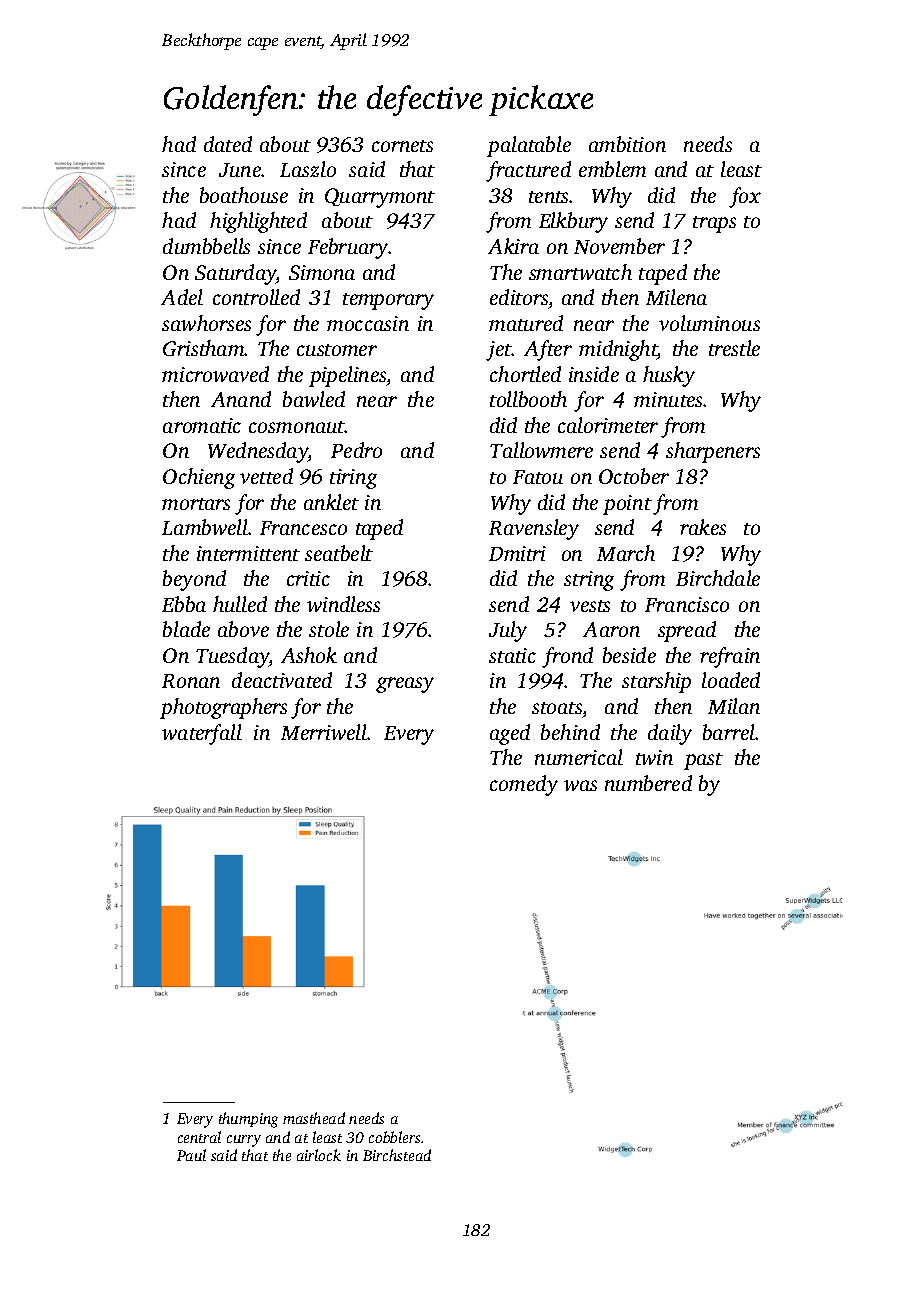 Image resolution: width=924 pixels, height=1311 pixels. I want to click on Birchstead, so click(397, 1155).
